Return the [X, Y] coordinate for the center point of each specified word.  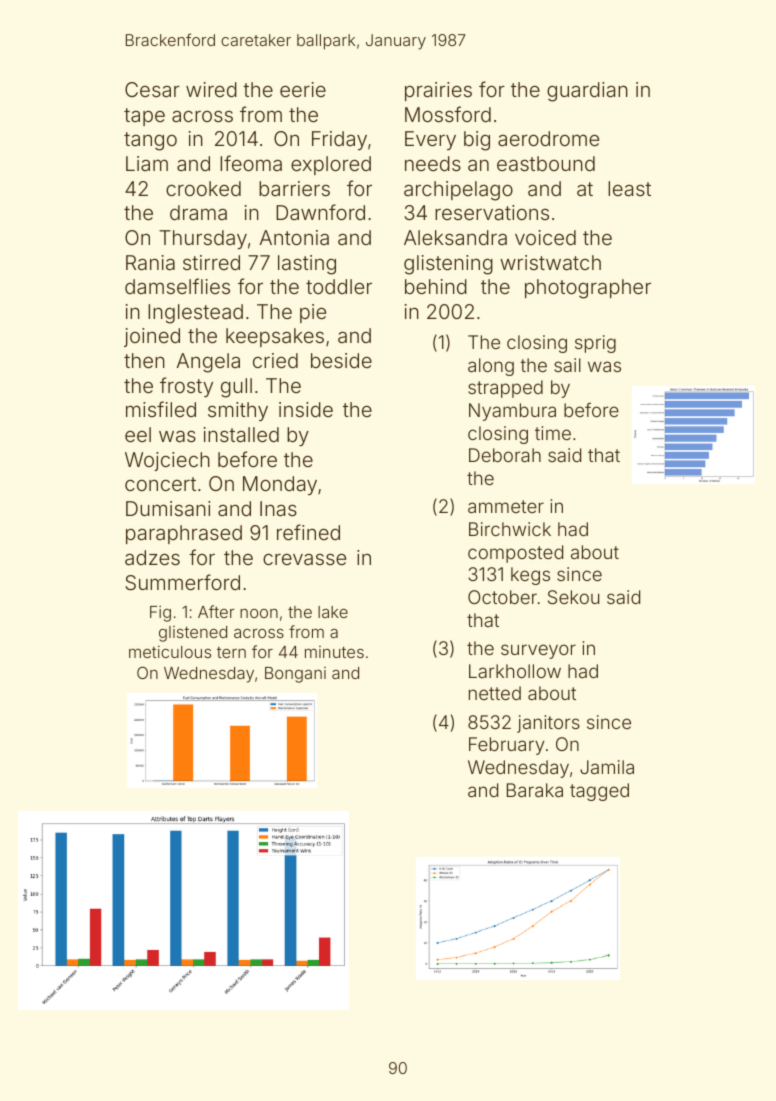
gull [236, 388]
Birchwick [510, 529]
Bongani [295, 675]
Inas [278, 508]
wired [211, 89]
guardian [587, 92]
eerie [303, 89]
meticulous [170, 651]
